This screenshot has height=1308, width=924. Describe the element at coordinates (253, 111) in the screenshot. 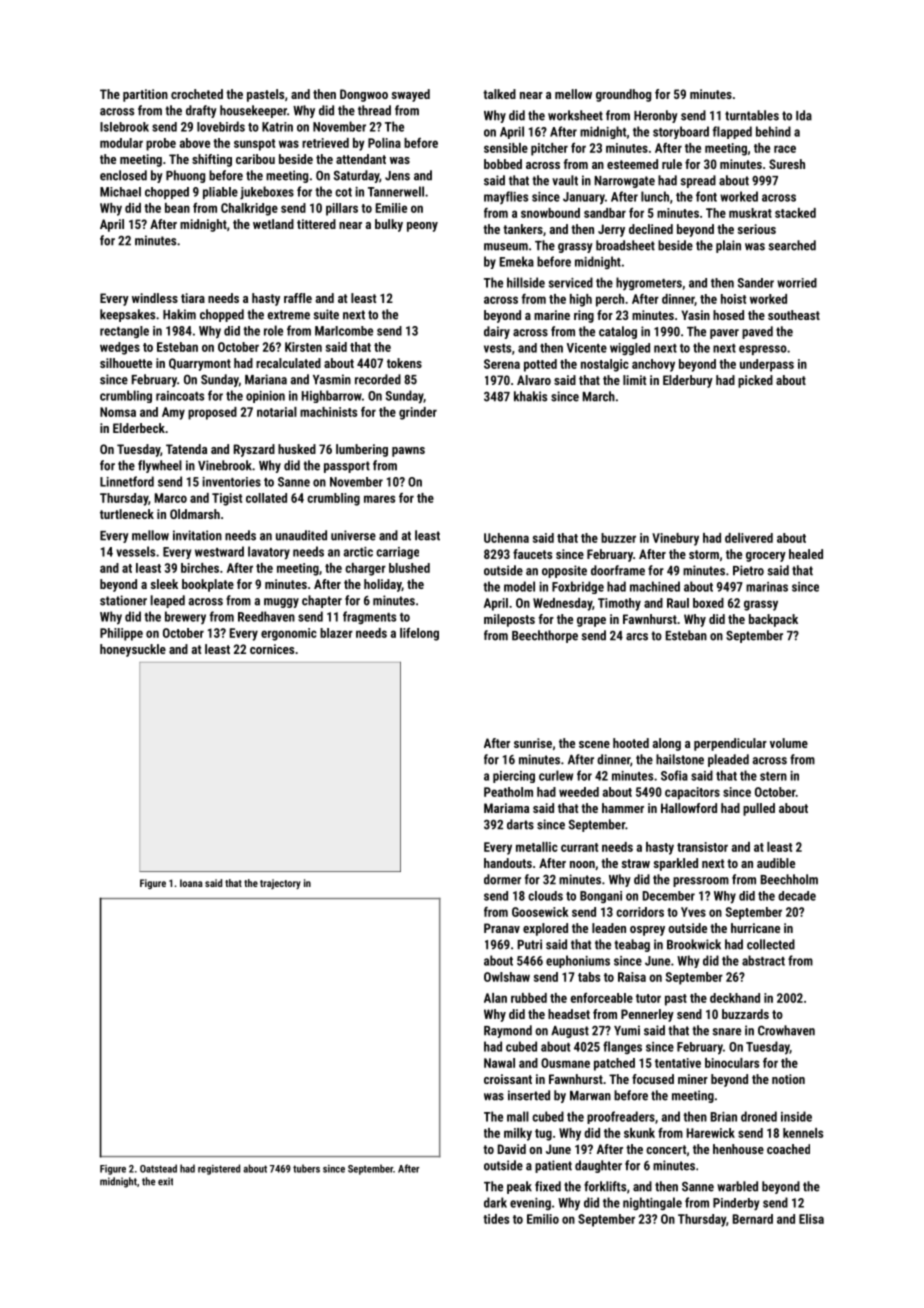

I see `housekeeper` at that location.
